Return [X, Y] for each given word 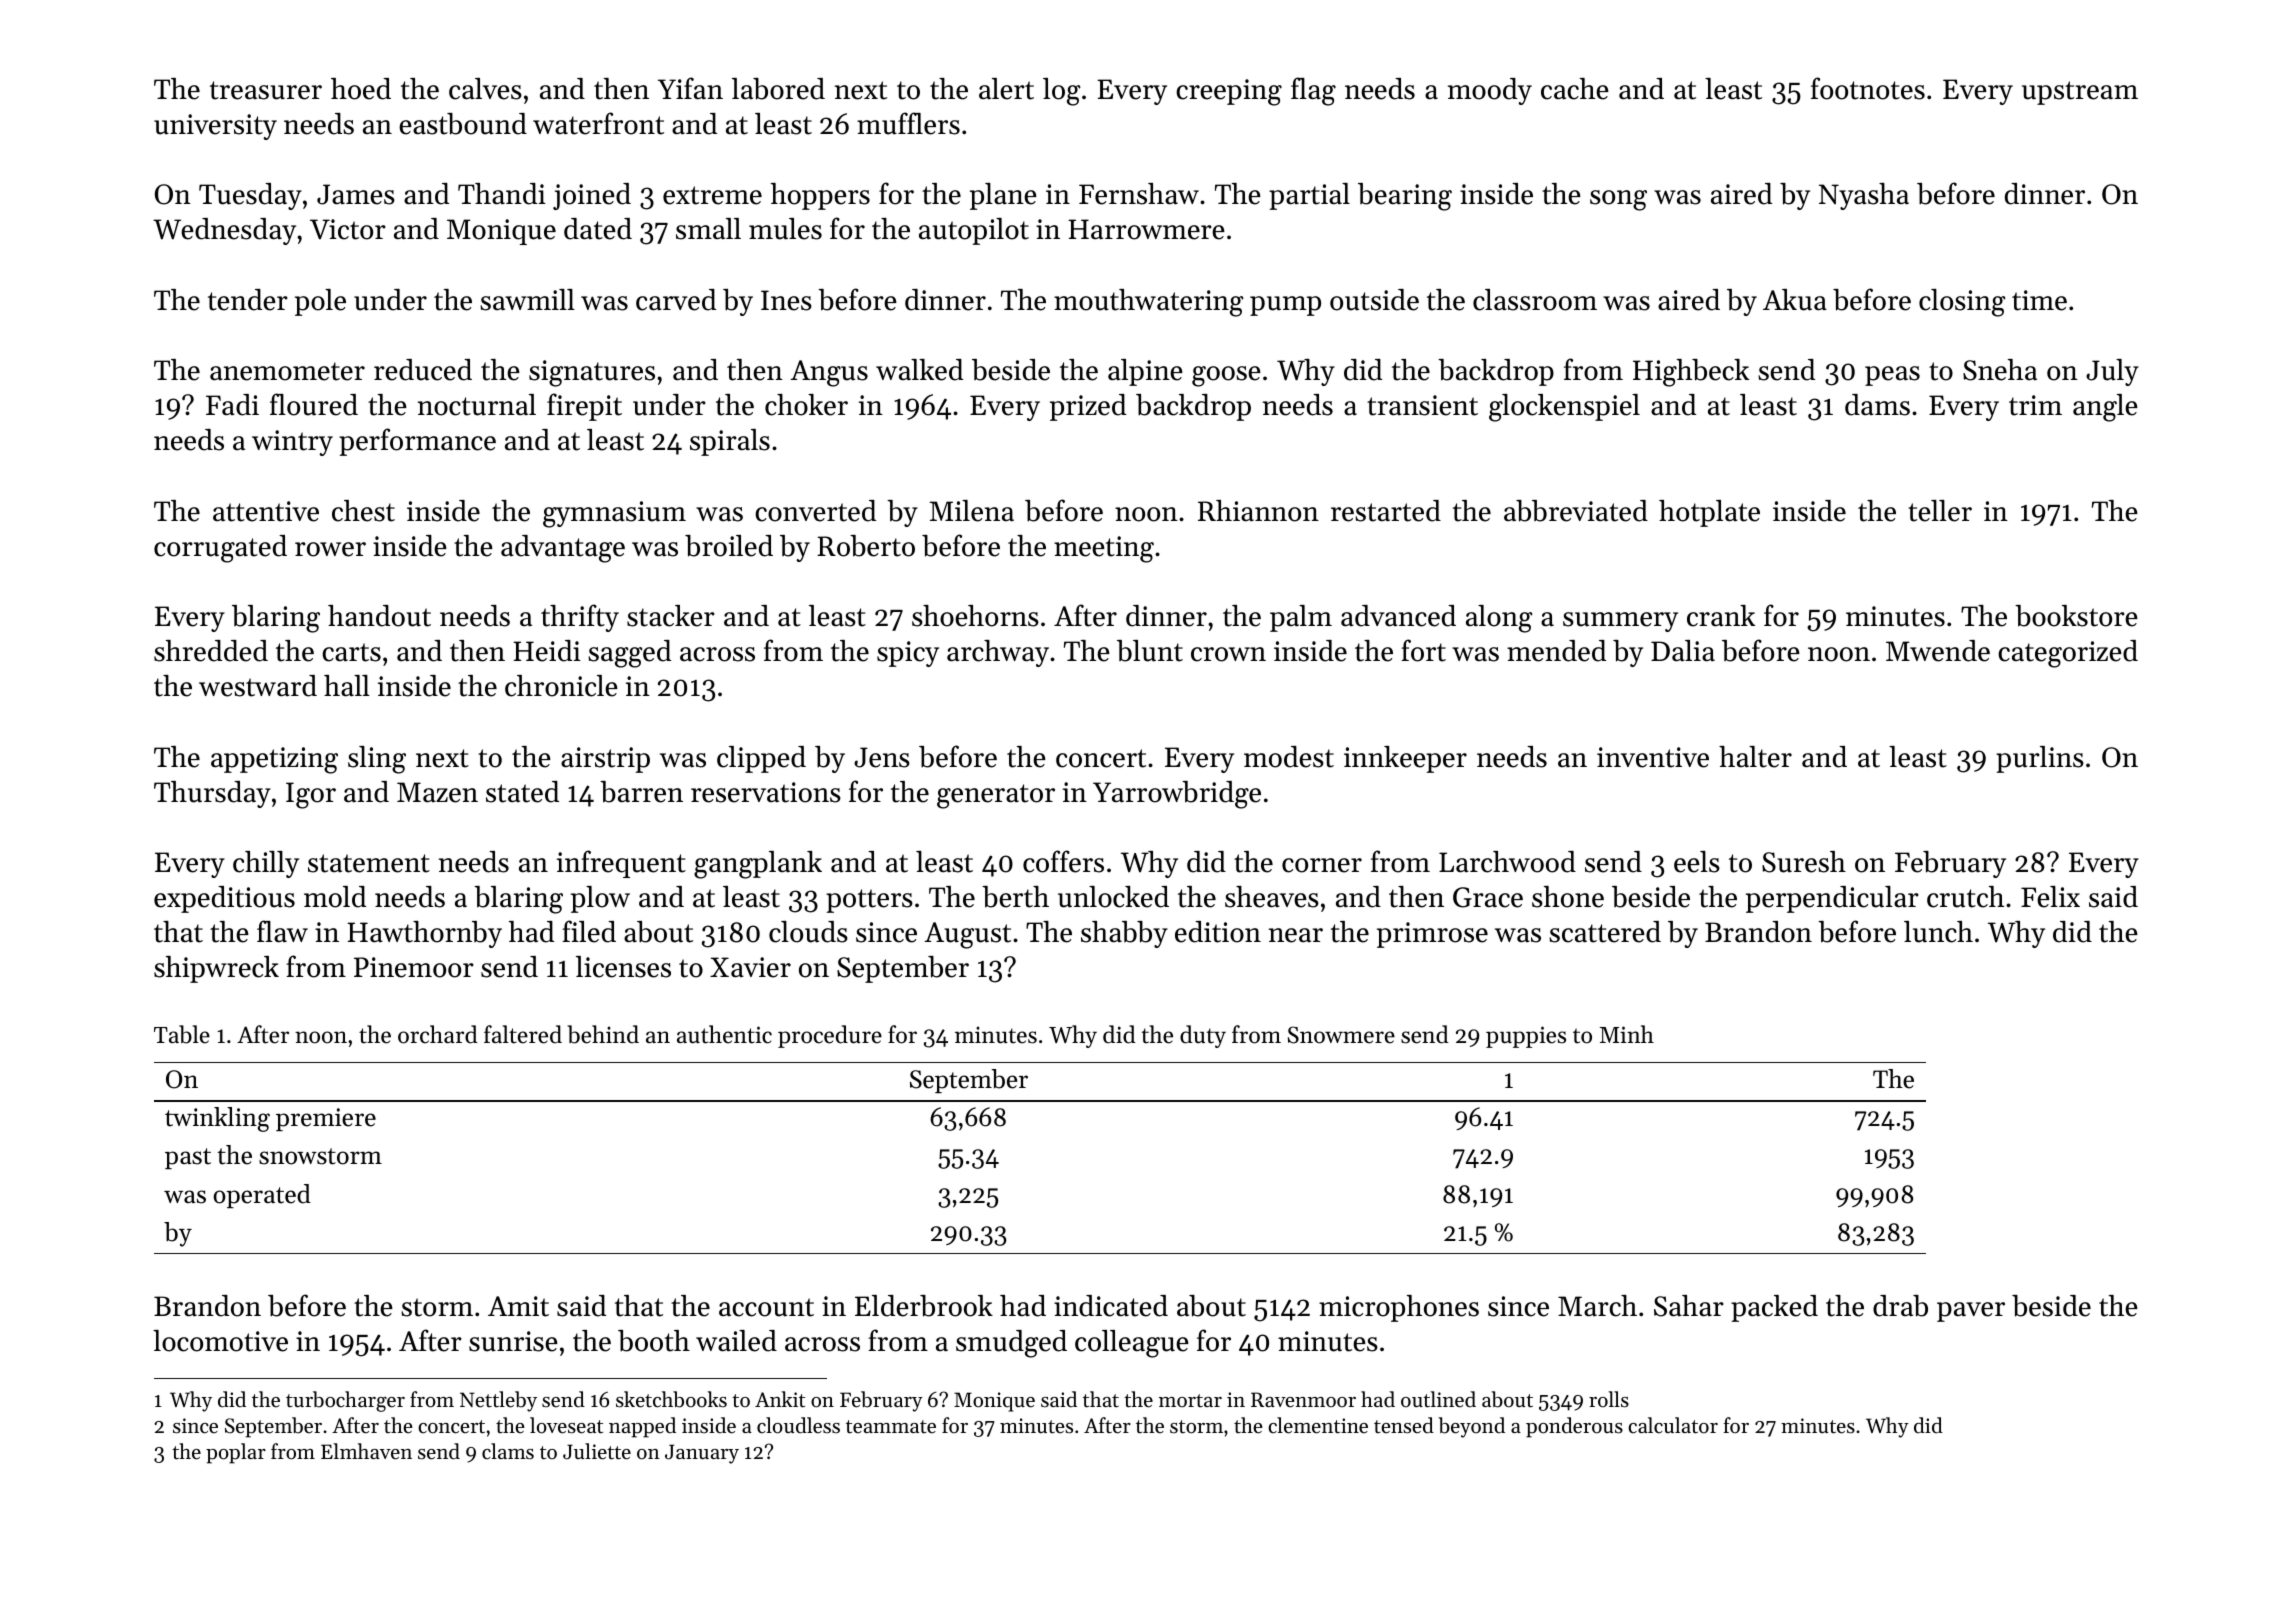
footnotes [1868, 88]
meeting [1104, 549]
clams [508, 1451]
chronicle [561, 686]
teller [1940, 511]
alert [1006, 89]
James [356, 194]
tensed [1404, 1425]
